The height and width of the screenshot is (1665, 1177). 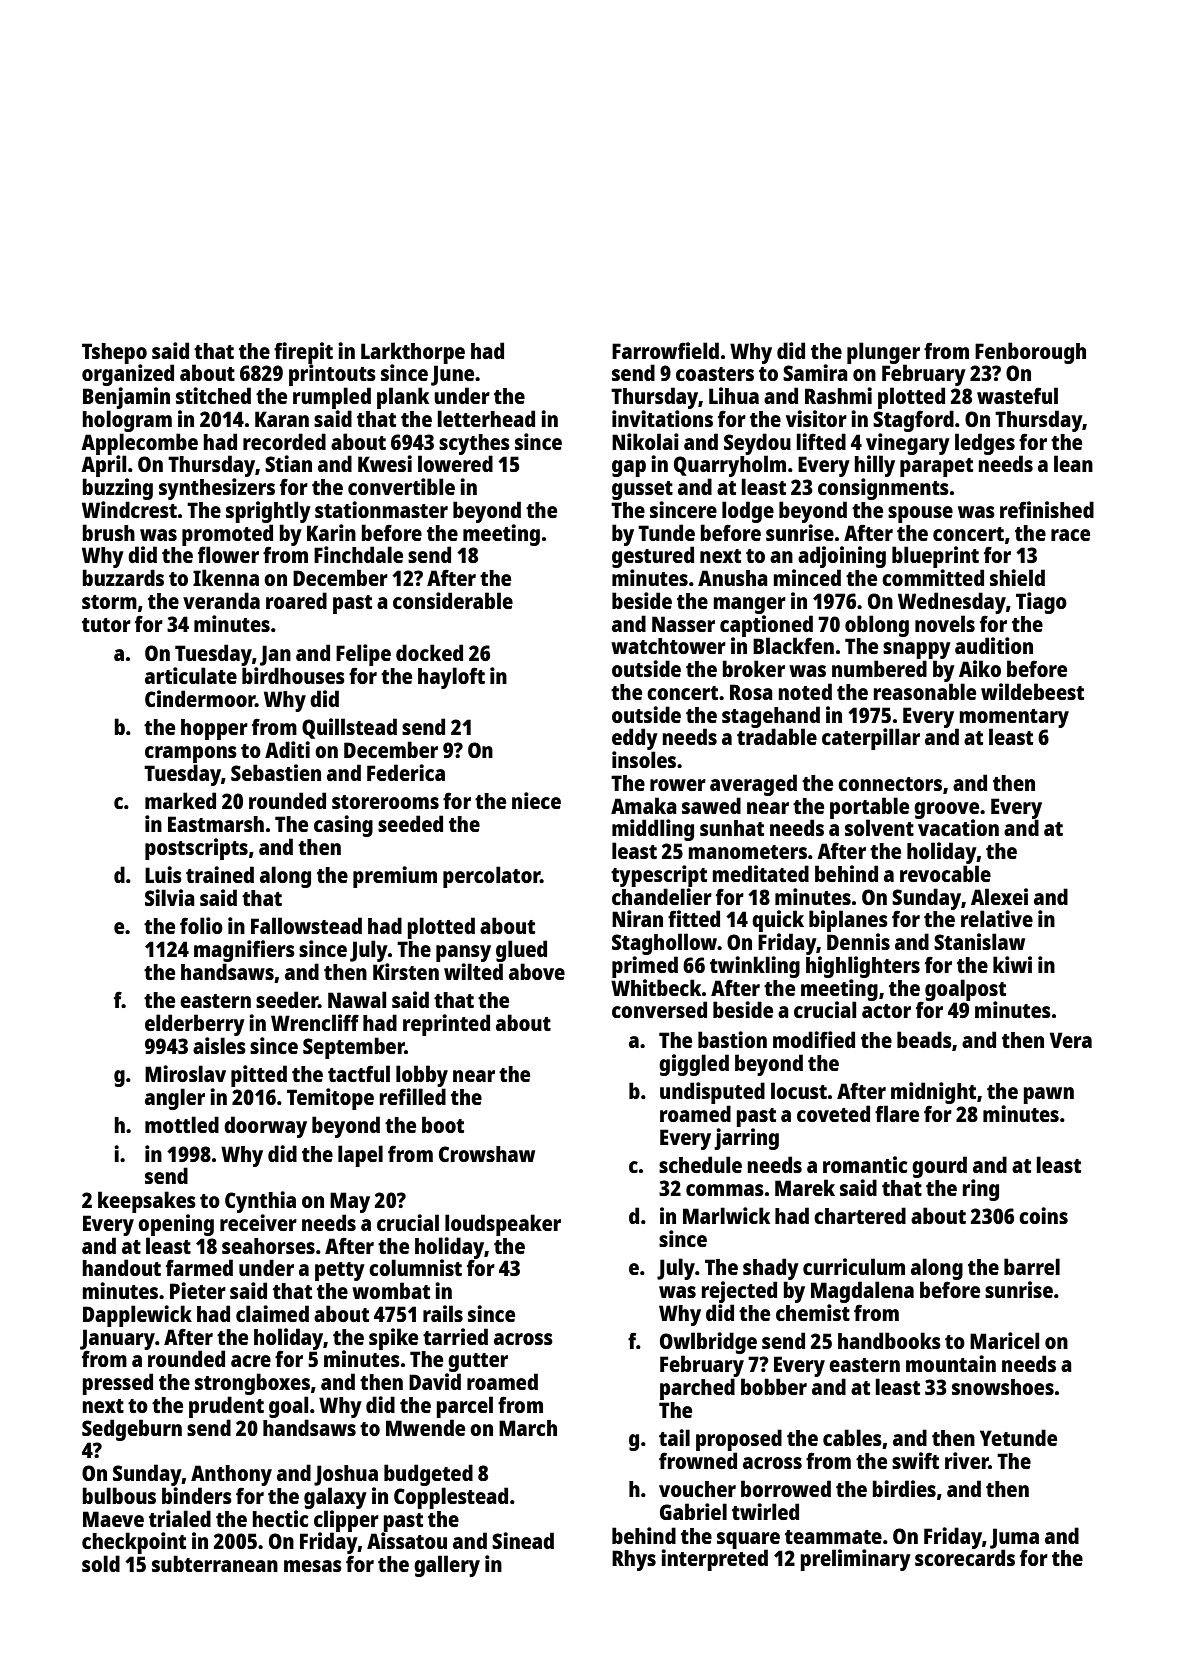 What do you see at coordinates (935, 557) in the screenshot?
I see `blueprint` at bounding box center [935, 557].
